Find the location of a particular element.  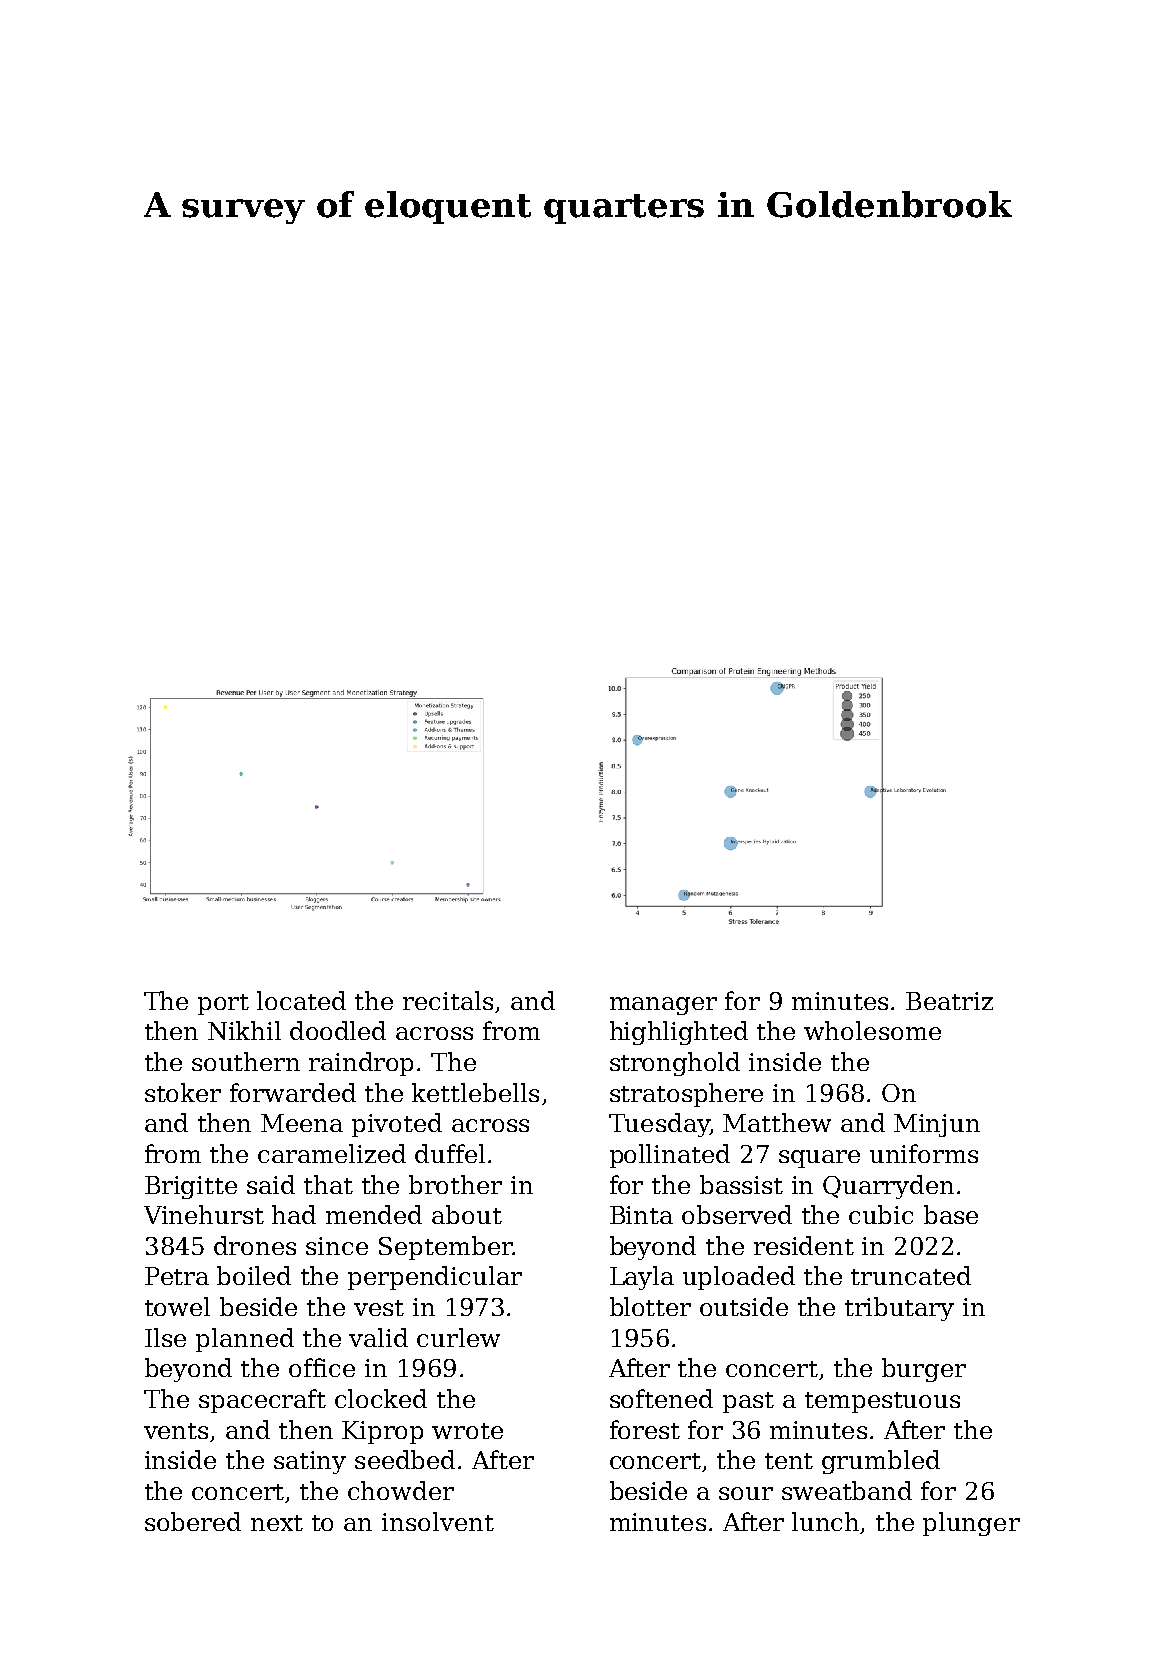

forest is located at coordinates (645, 1429).
